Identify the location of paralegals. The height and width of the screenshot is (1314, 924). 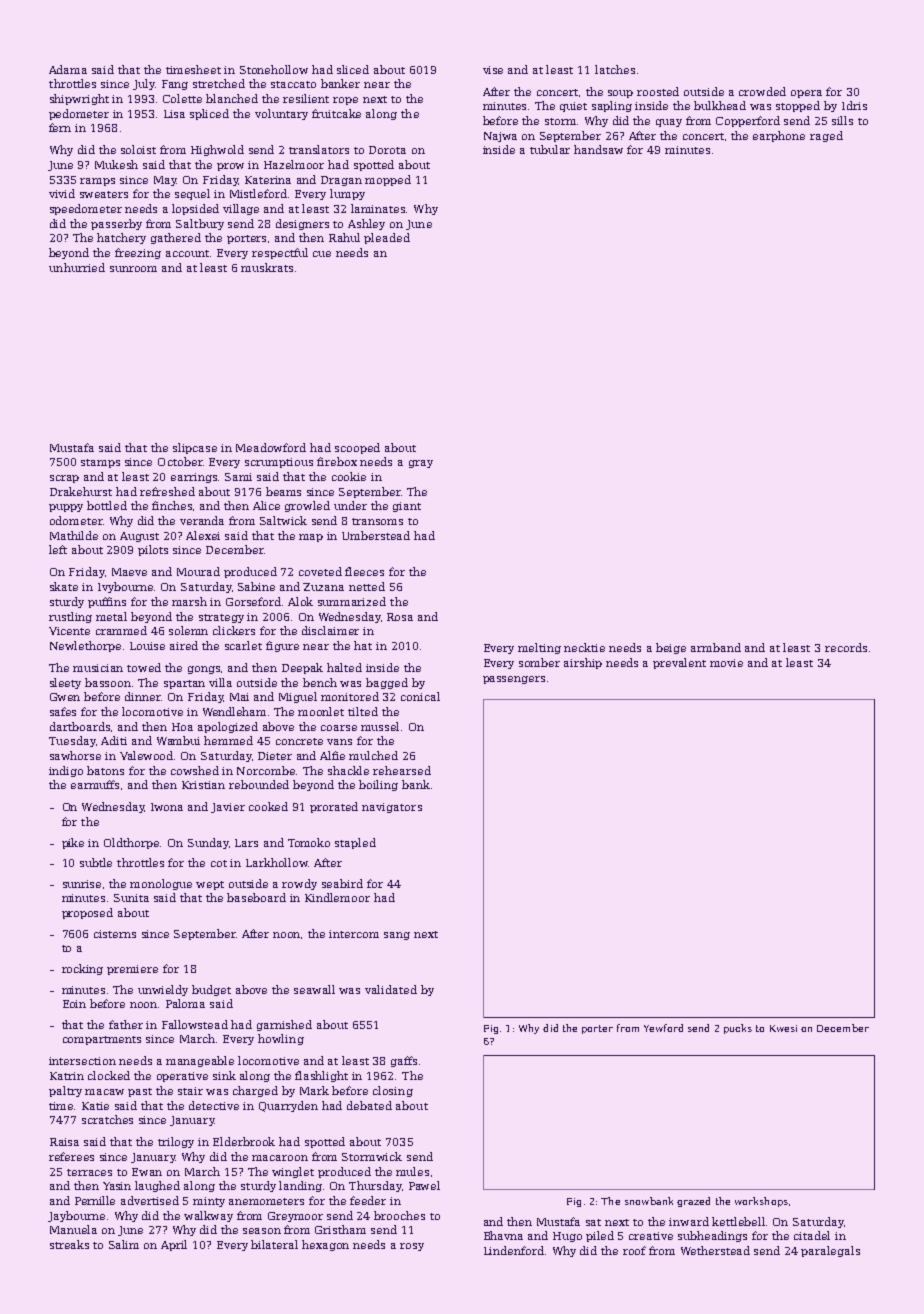
(830, 1251).
